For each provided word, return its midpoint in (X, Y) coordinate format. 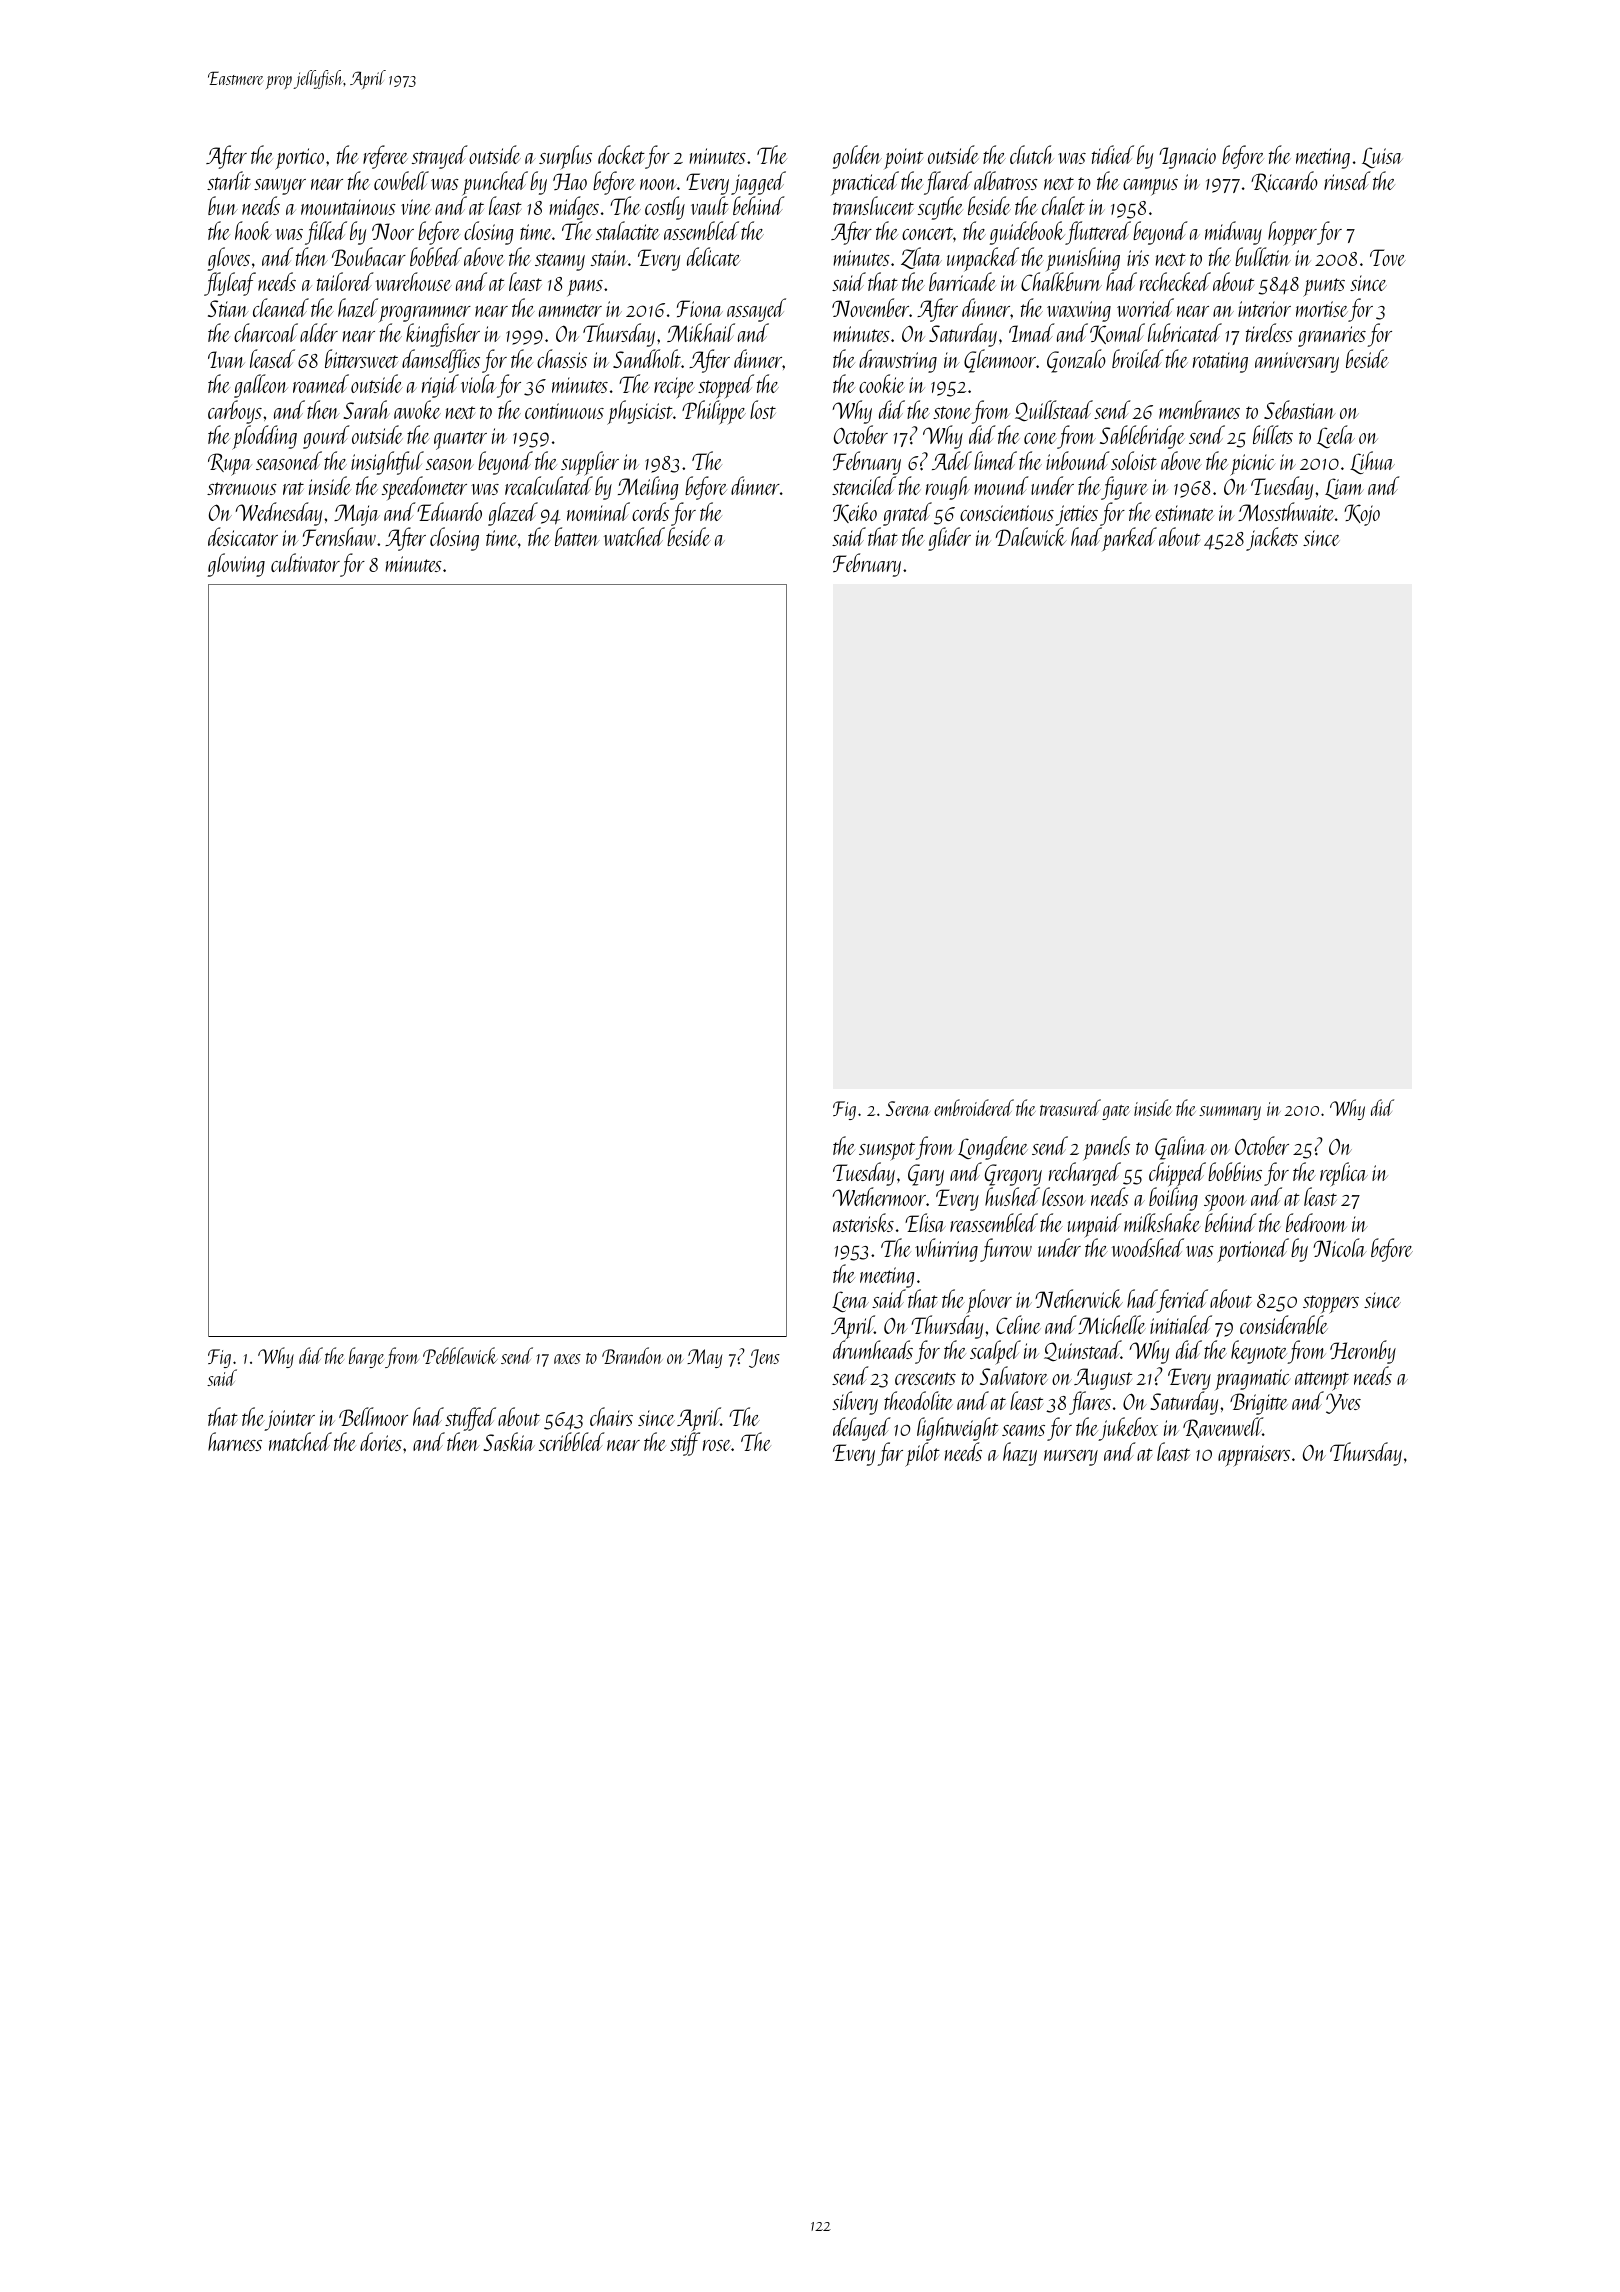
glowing (236, 565)
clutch (1032, 154)
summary (1230, 1113)
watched (634, 536)
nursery (1071, 1458)
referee (385, 157)
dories (381, 1441)
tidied (1113, 154)
